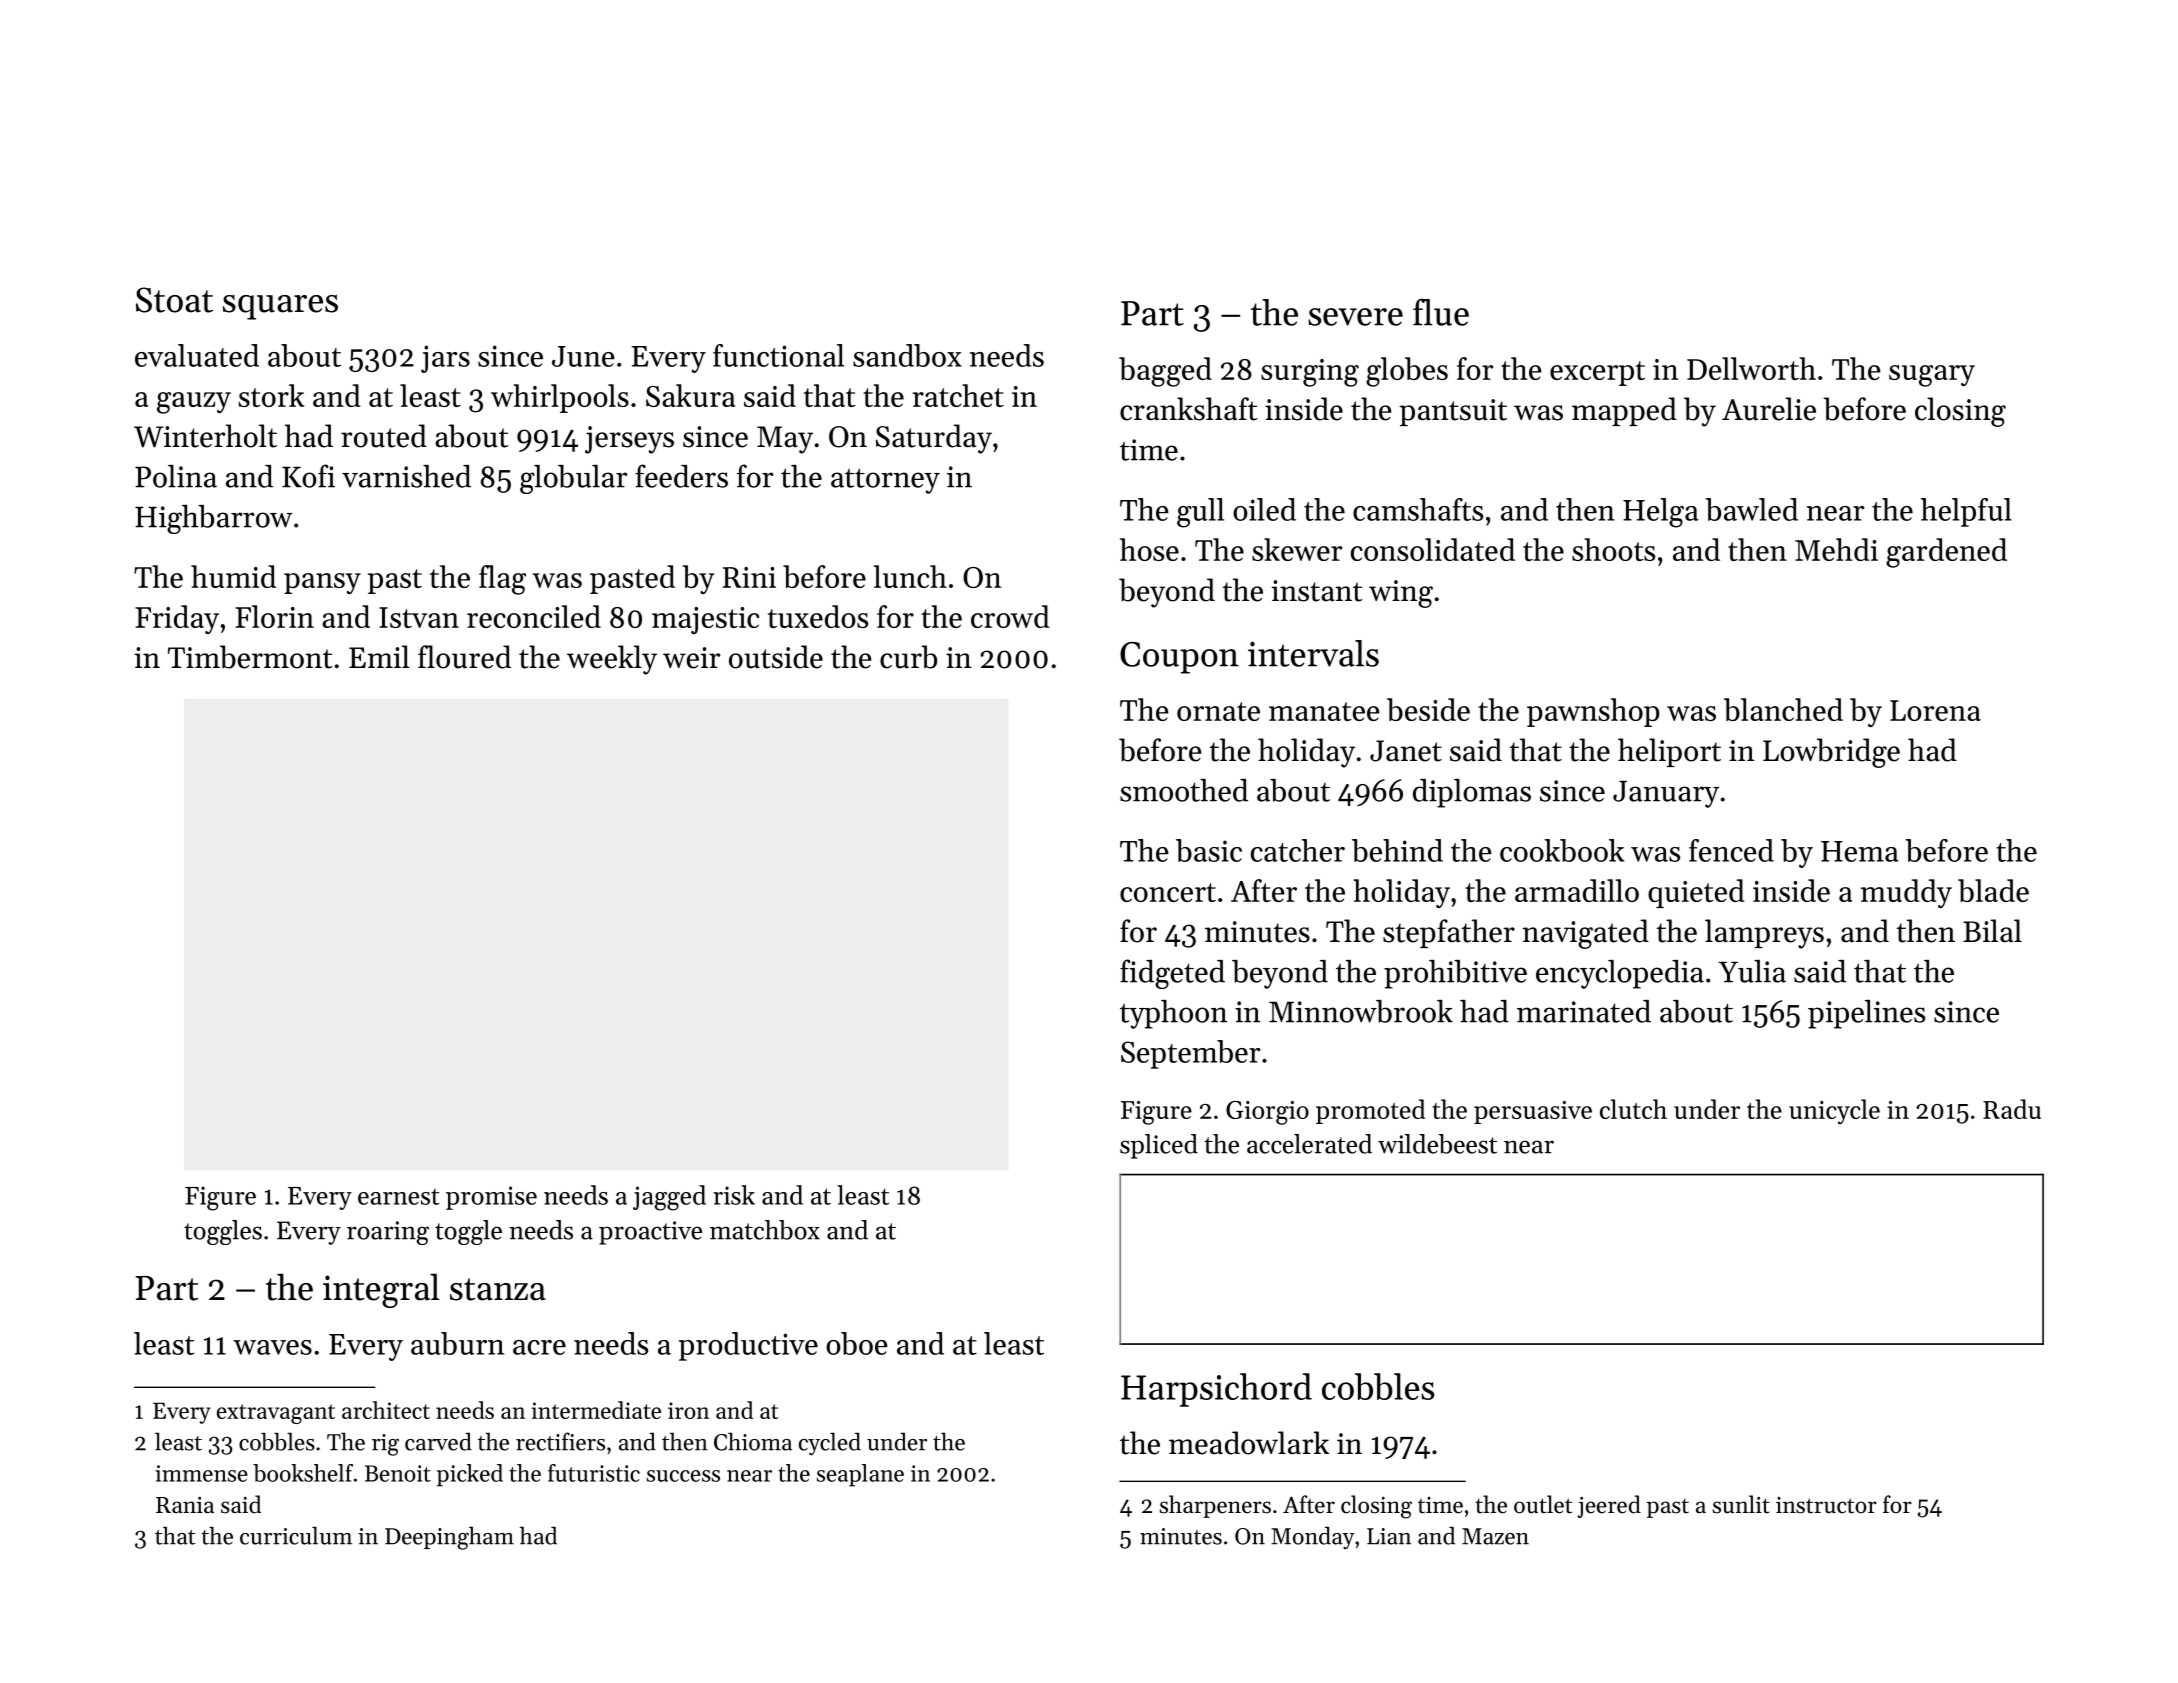 The height and width of the screenshot is (1683, 2178). What do you see at coordinates (1389, 1536) in the screenshot?
I see `Lian` at bounding box center [1389, 1536].
